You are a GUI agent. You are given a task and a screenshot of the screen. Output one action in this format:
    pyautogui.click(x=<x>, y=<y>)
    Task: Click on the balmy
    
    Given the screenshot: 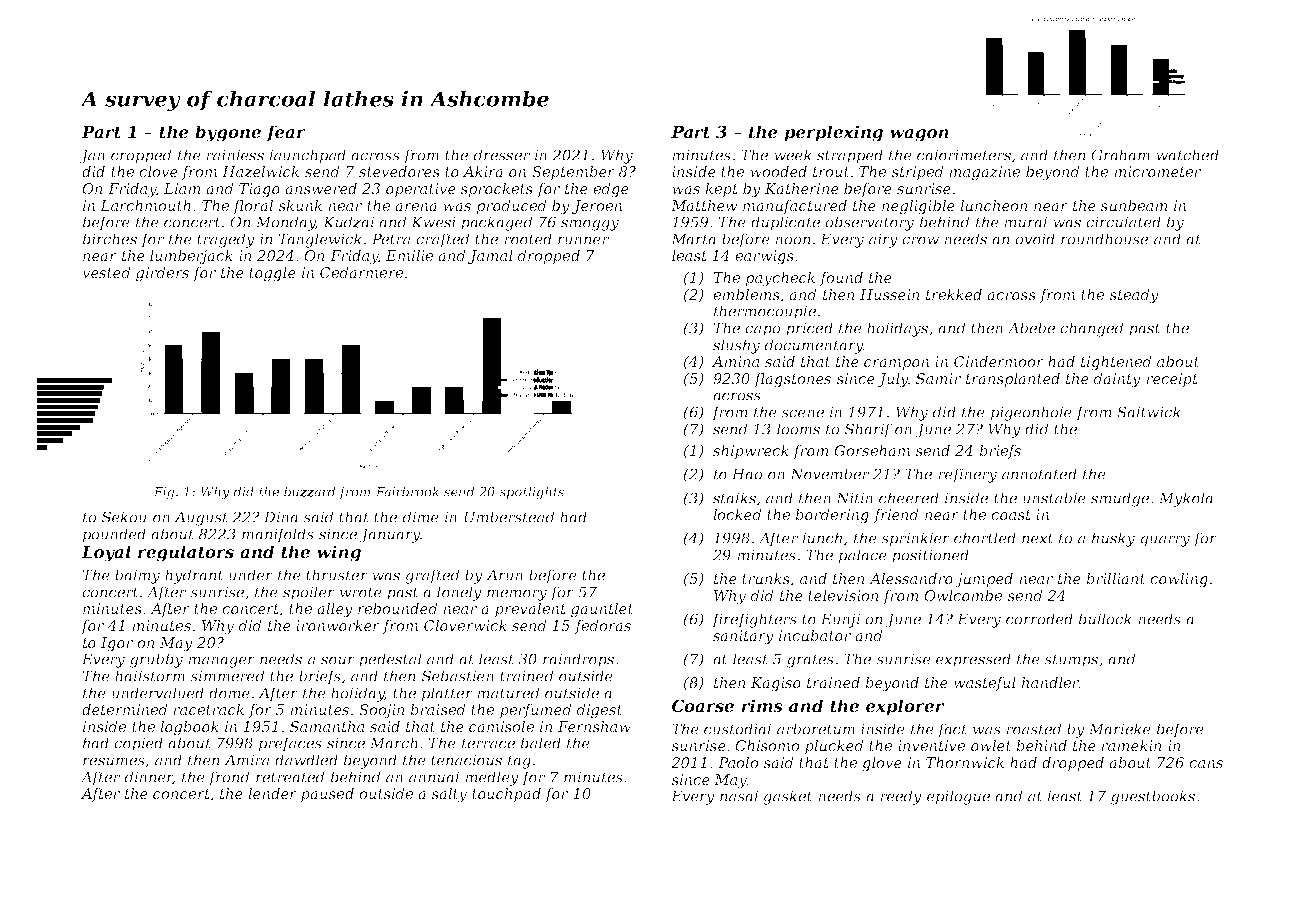 What is the action you would take?
    pyautogui.click(x=137, y=576)
